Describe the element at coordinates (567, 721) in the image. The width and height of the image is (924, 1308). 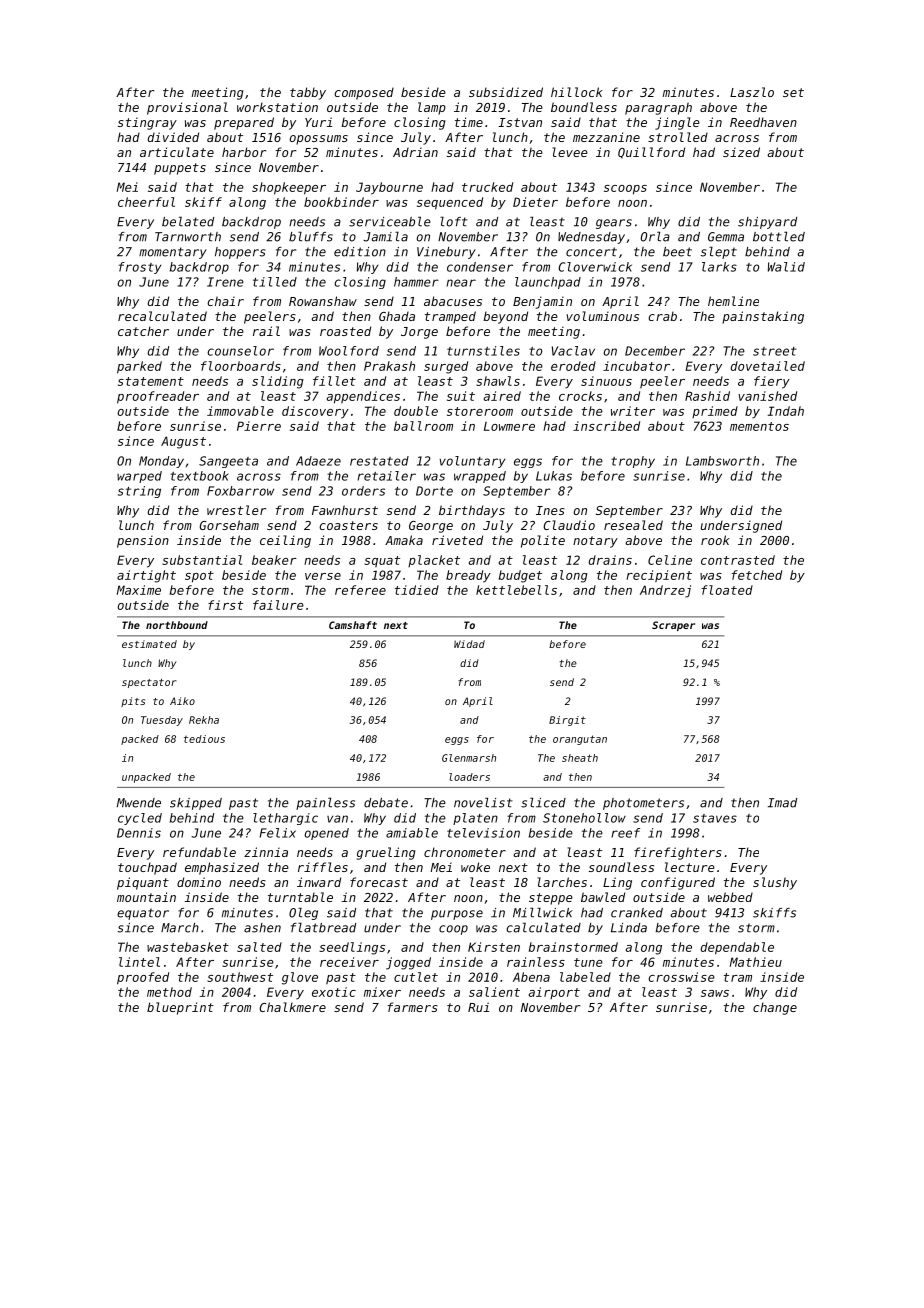
I see `Birgit` at that location.
